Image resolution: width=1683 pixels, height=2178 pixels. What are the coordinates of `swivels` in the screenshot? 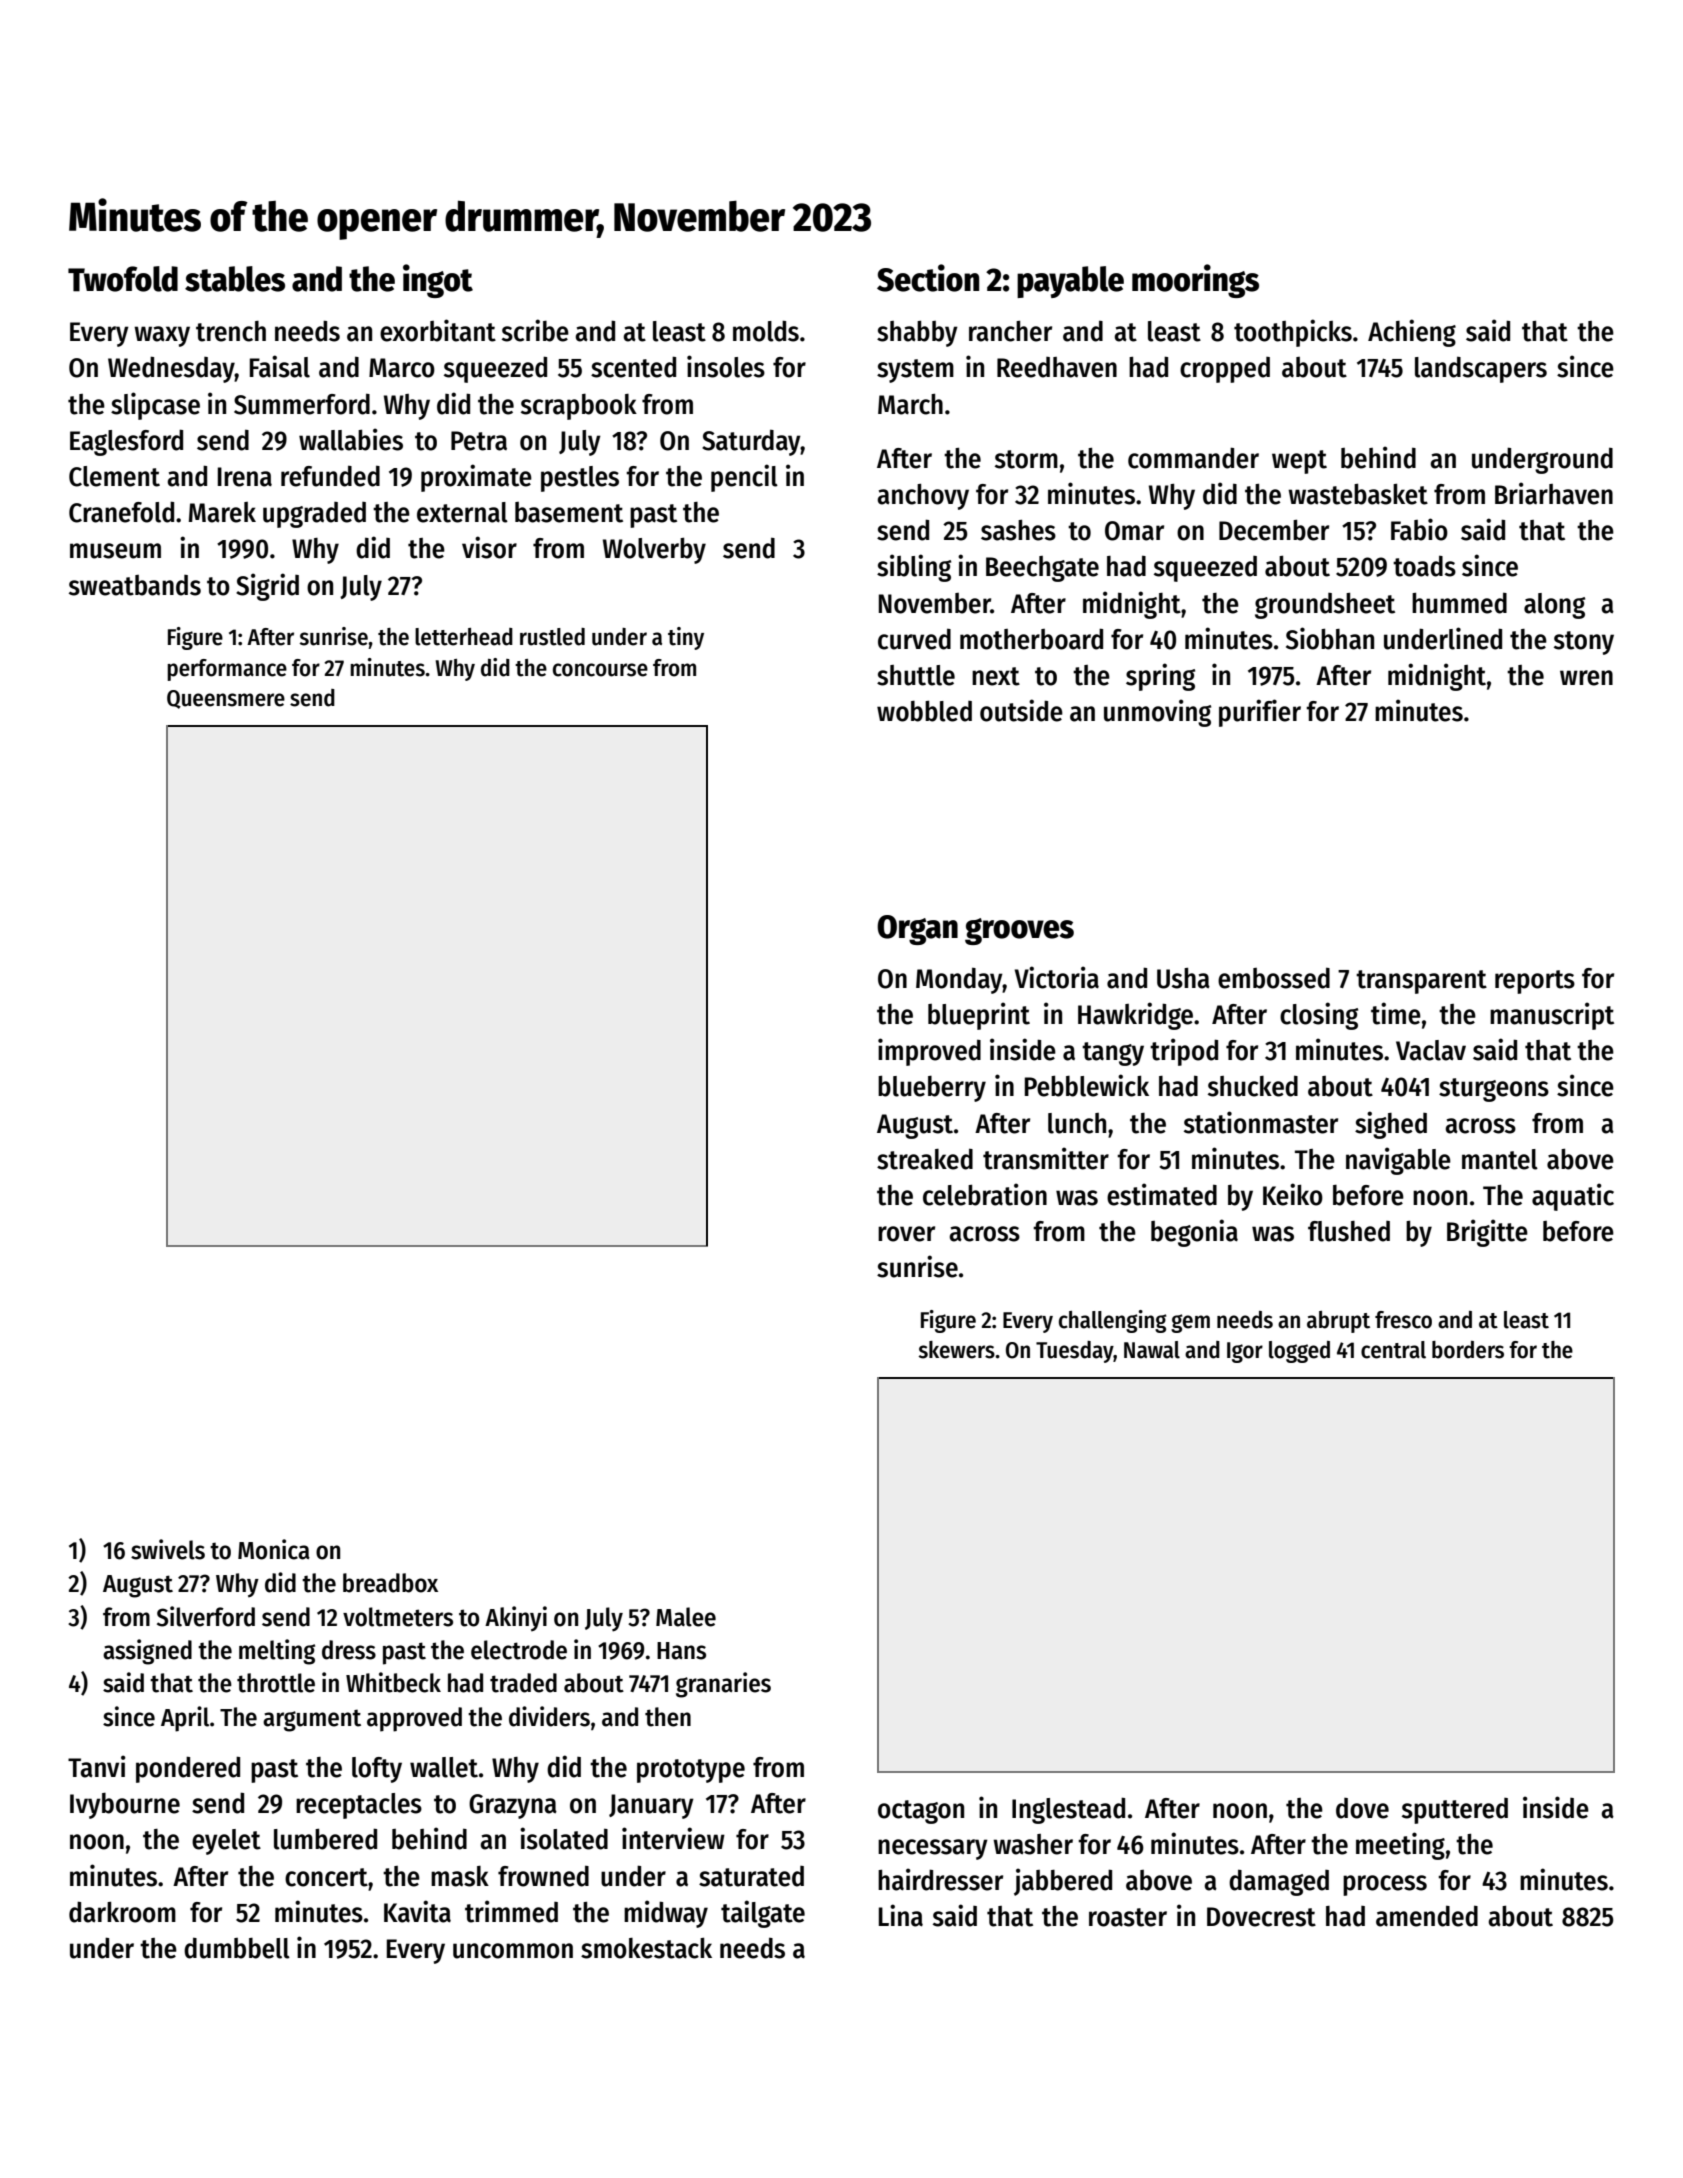 It's located at (168, 1549).
